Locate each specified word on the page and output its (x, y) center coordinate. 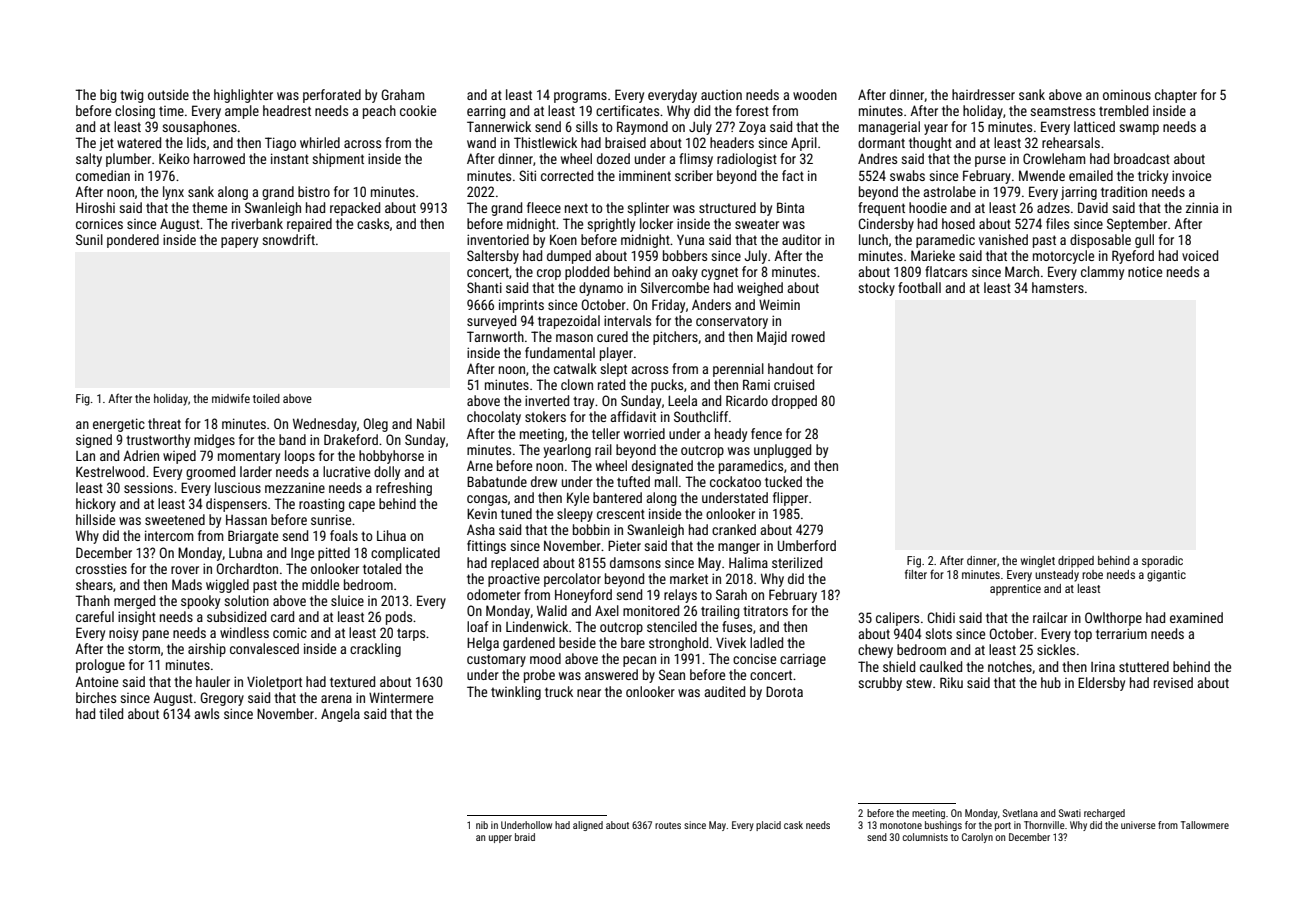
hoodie (928, 207)
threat (164, 423)
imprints (521, 306)
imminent (645, 175)
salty (89, 160)
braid (525, 837)
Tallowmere (1205, 825)
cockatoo (735, 481)
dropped (794, 402)
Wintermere (401, 697)
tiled (111, 713)
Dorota (784, 691)
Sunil (89, 239)
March (1022, 271)
